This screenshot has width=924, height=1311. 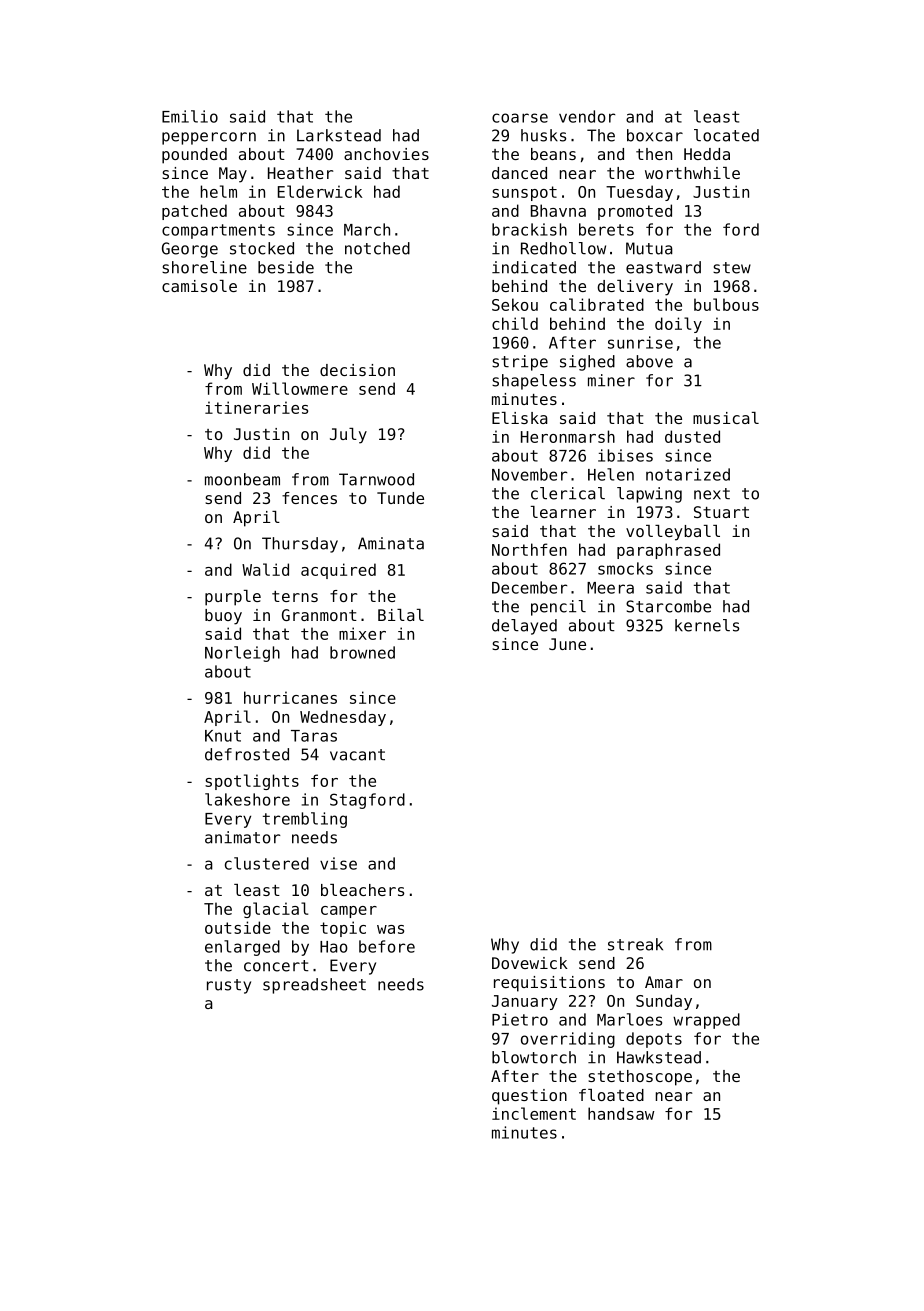 I want to click on handsaw, so click(x=621, y=1113).
